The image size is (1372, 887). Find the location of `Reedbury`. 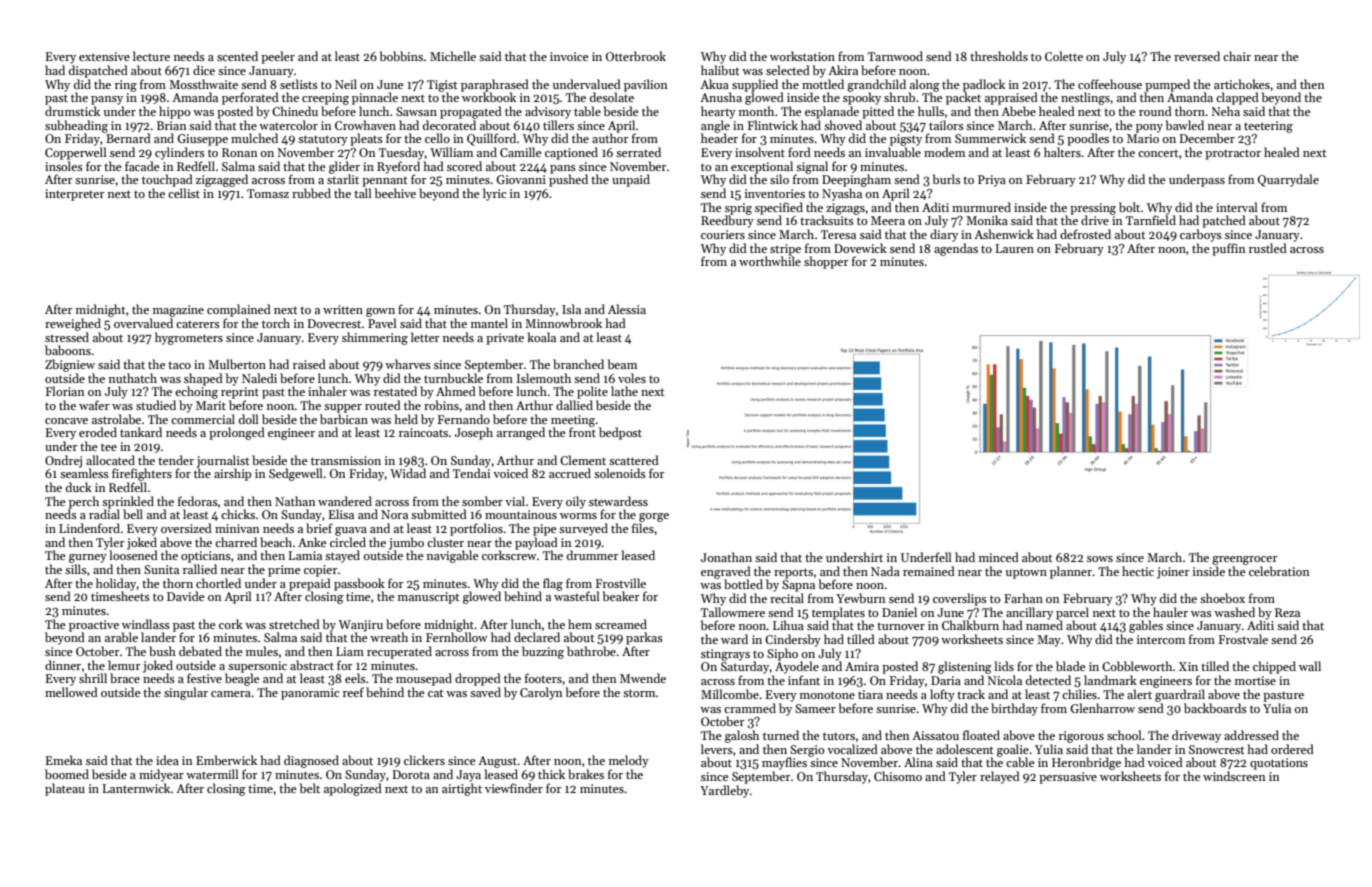

Reedbury is located at coordinates (727, 221).
